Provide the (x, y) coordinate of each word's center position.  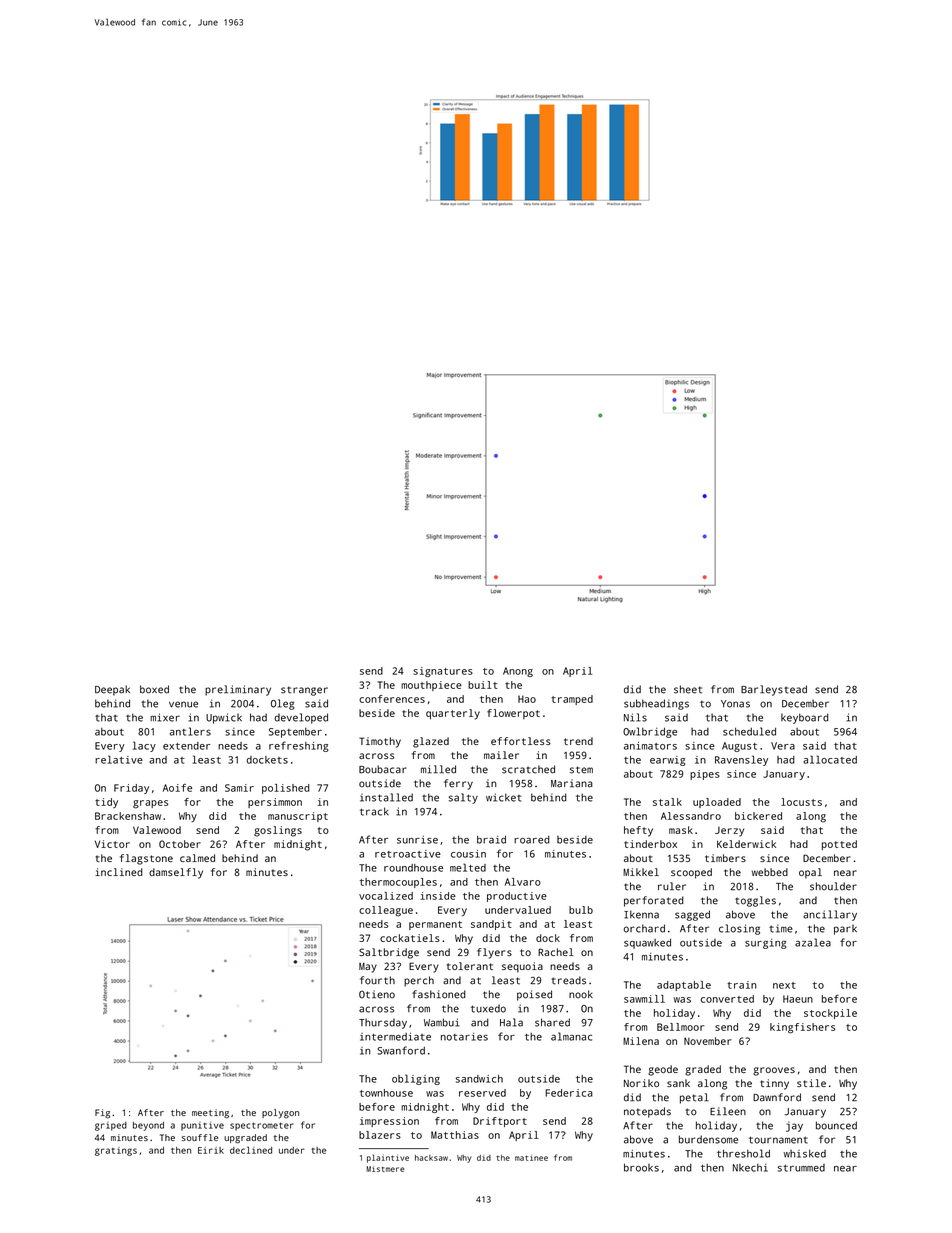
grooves (774, 1071)
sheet (688, 689)
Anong (518, 672)
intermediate (395, 1036)
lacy (144, 746)
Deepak (112, 690)
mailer (501, 755)
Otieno (377, 994)
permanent (435, 925)
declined (251, 1150)
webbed (770, 872)
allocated (830, 759)
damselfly (176, 873)
